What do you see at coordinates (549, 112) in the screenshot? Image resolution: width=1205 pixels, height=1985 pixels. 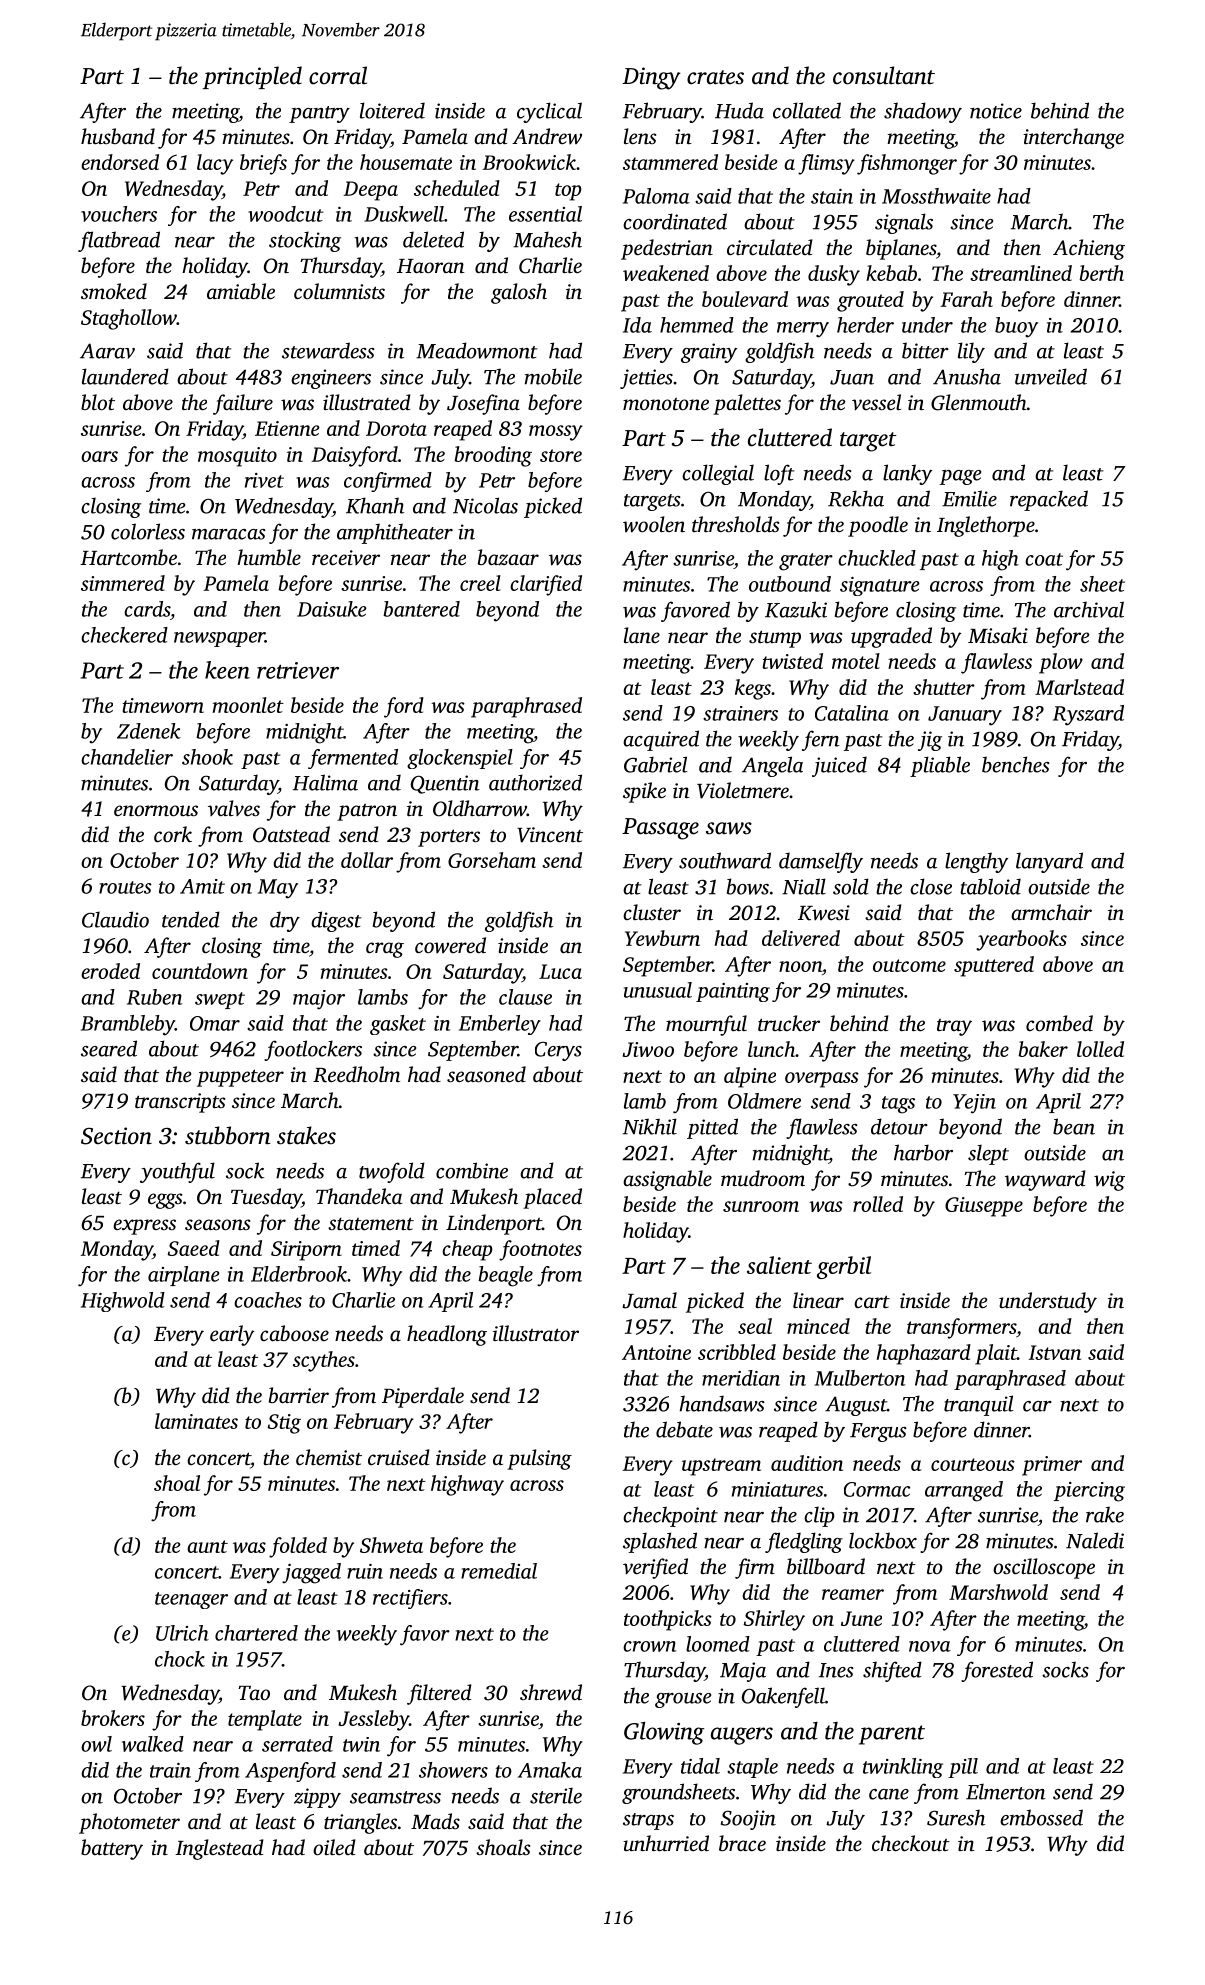 I see `cyclical` at bounding box center [549, 112].
